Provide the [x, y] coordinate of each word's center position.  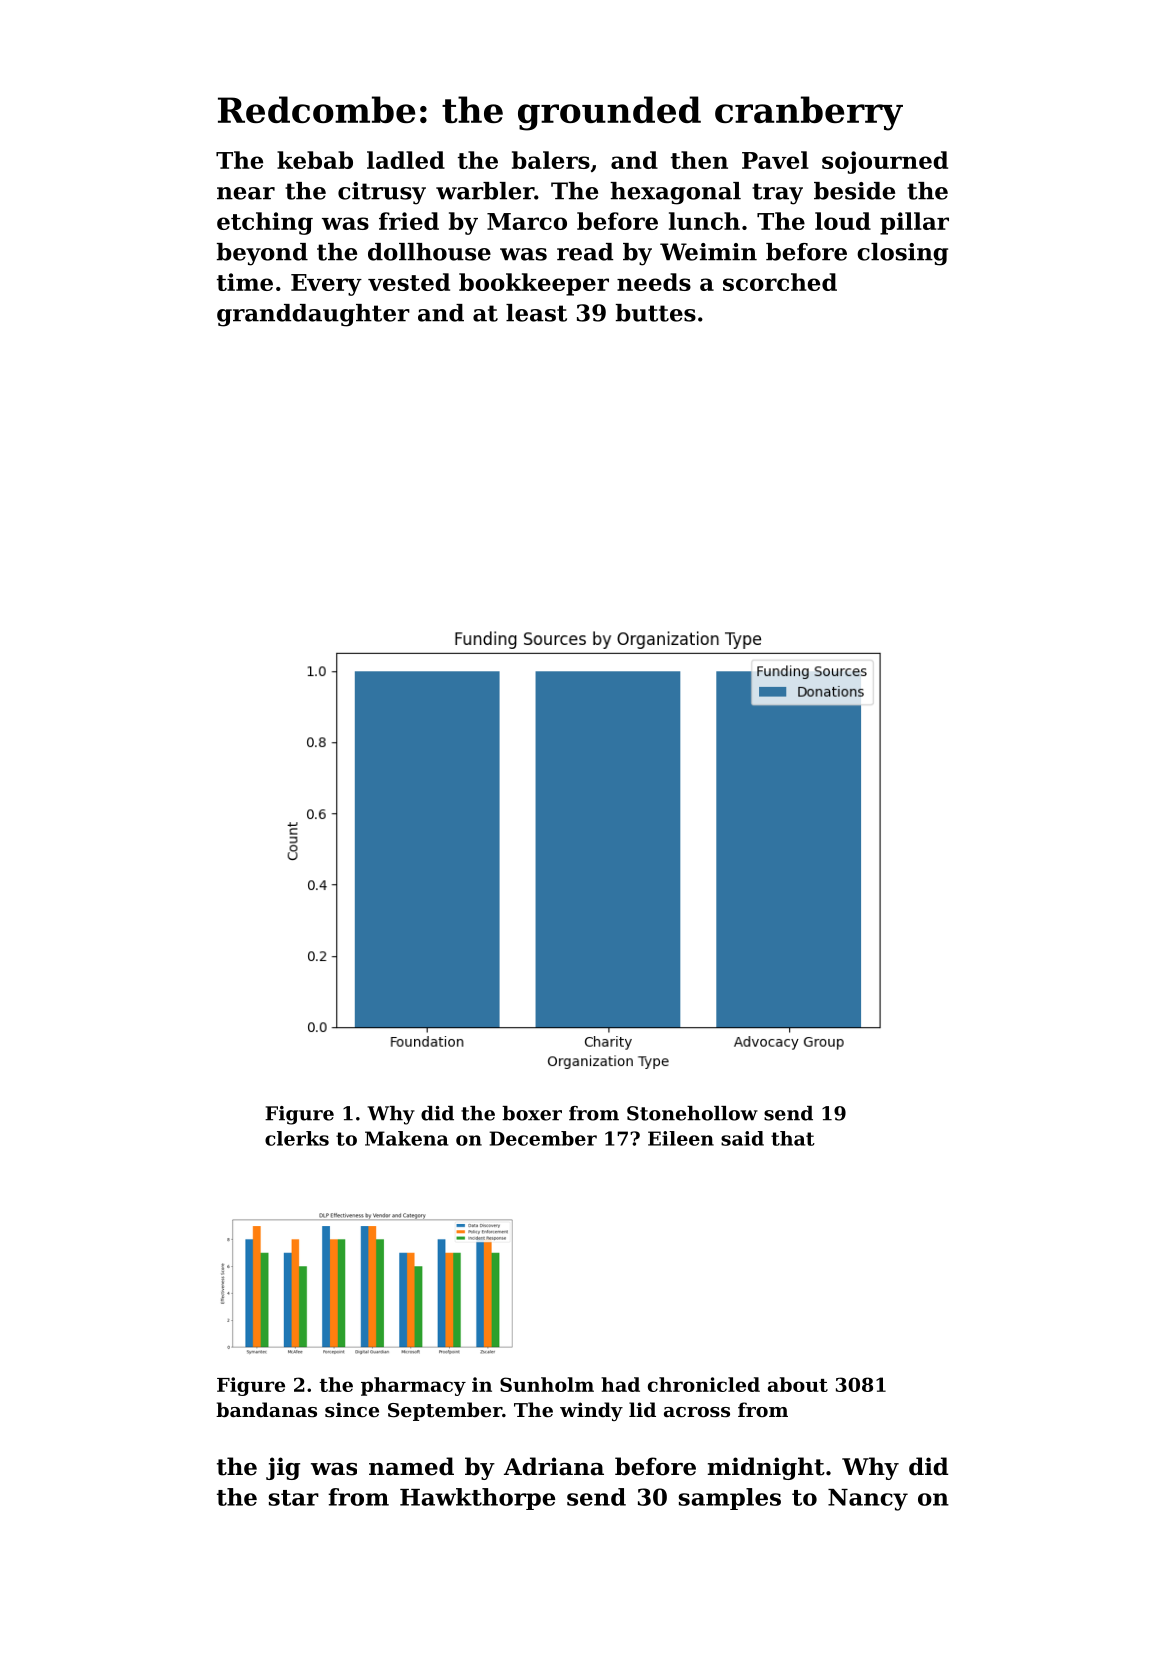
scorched [780, 282]
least [536, 313]
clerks [297, 1138]
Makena [406, 1138]
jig [283, 1468]
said [742, 1138]
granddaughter [313, 315]
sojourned [885, 162]
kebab [315, 160]
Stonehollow [692, 1113]
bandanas [266, 1410]
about [798, 1384]
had [620, 1384]
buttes [656, 313]
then [699, 160]
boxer [532, 1113]
